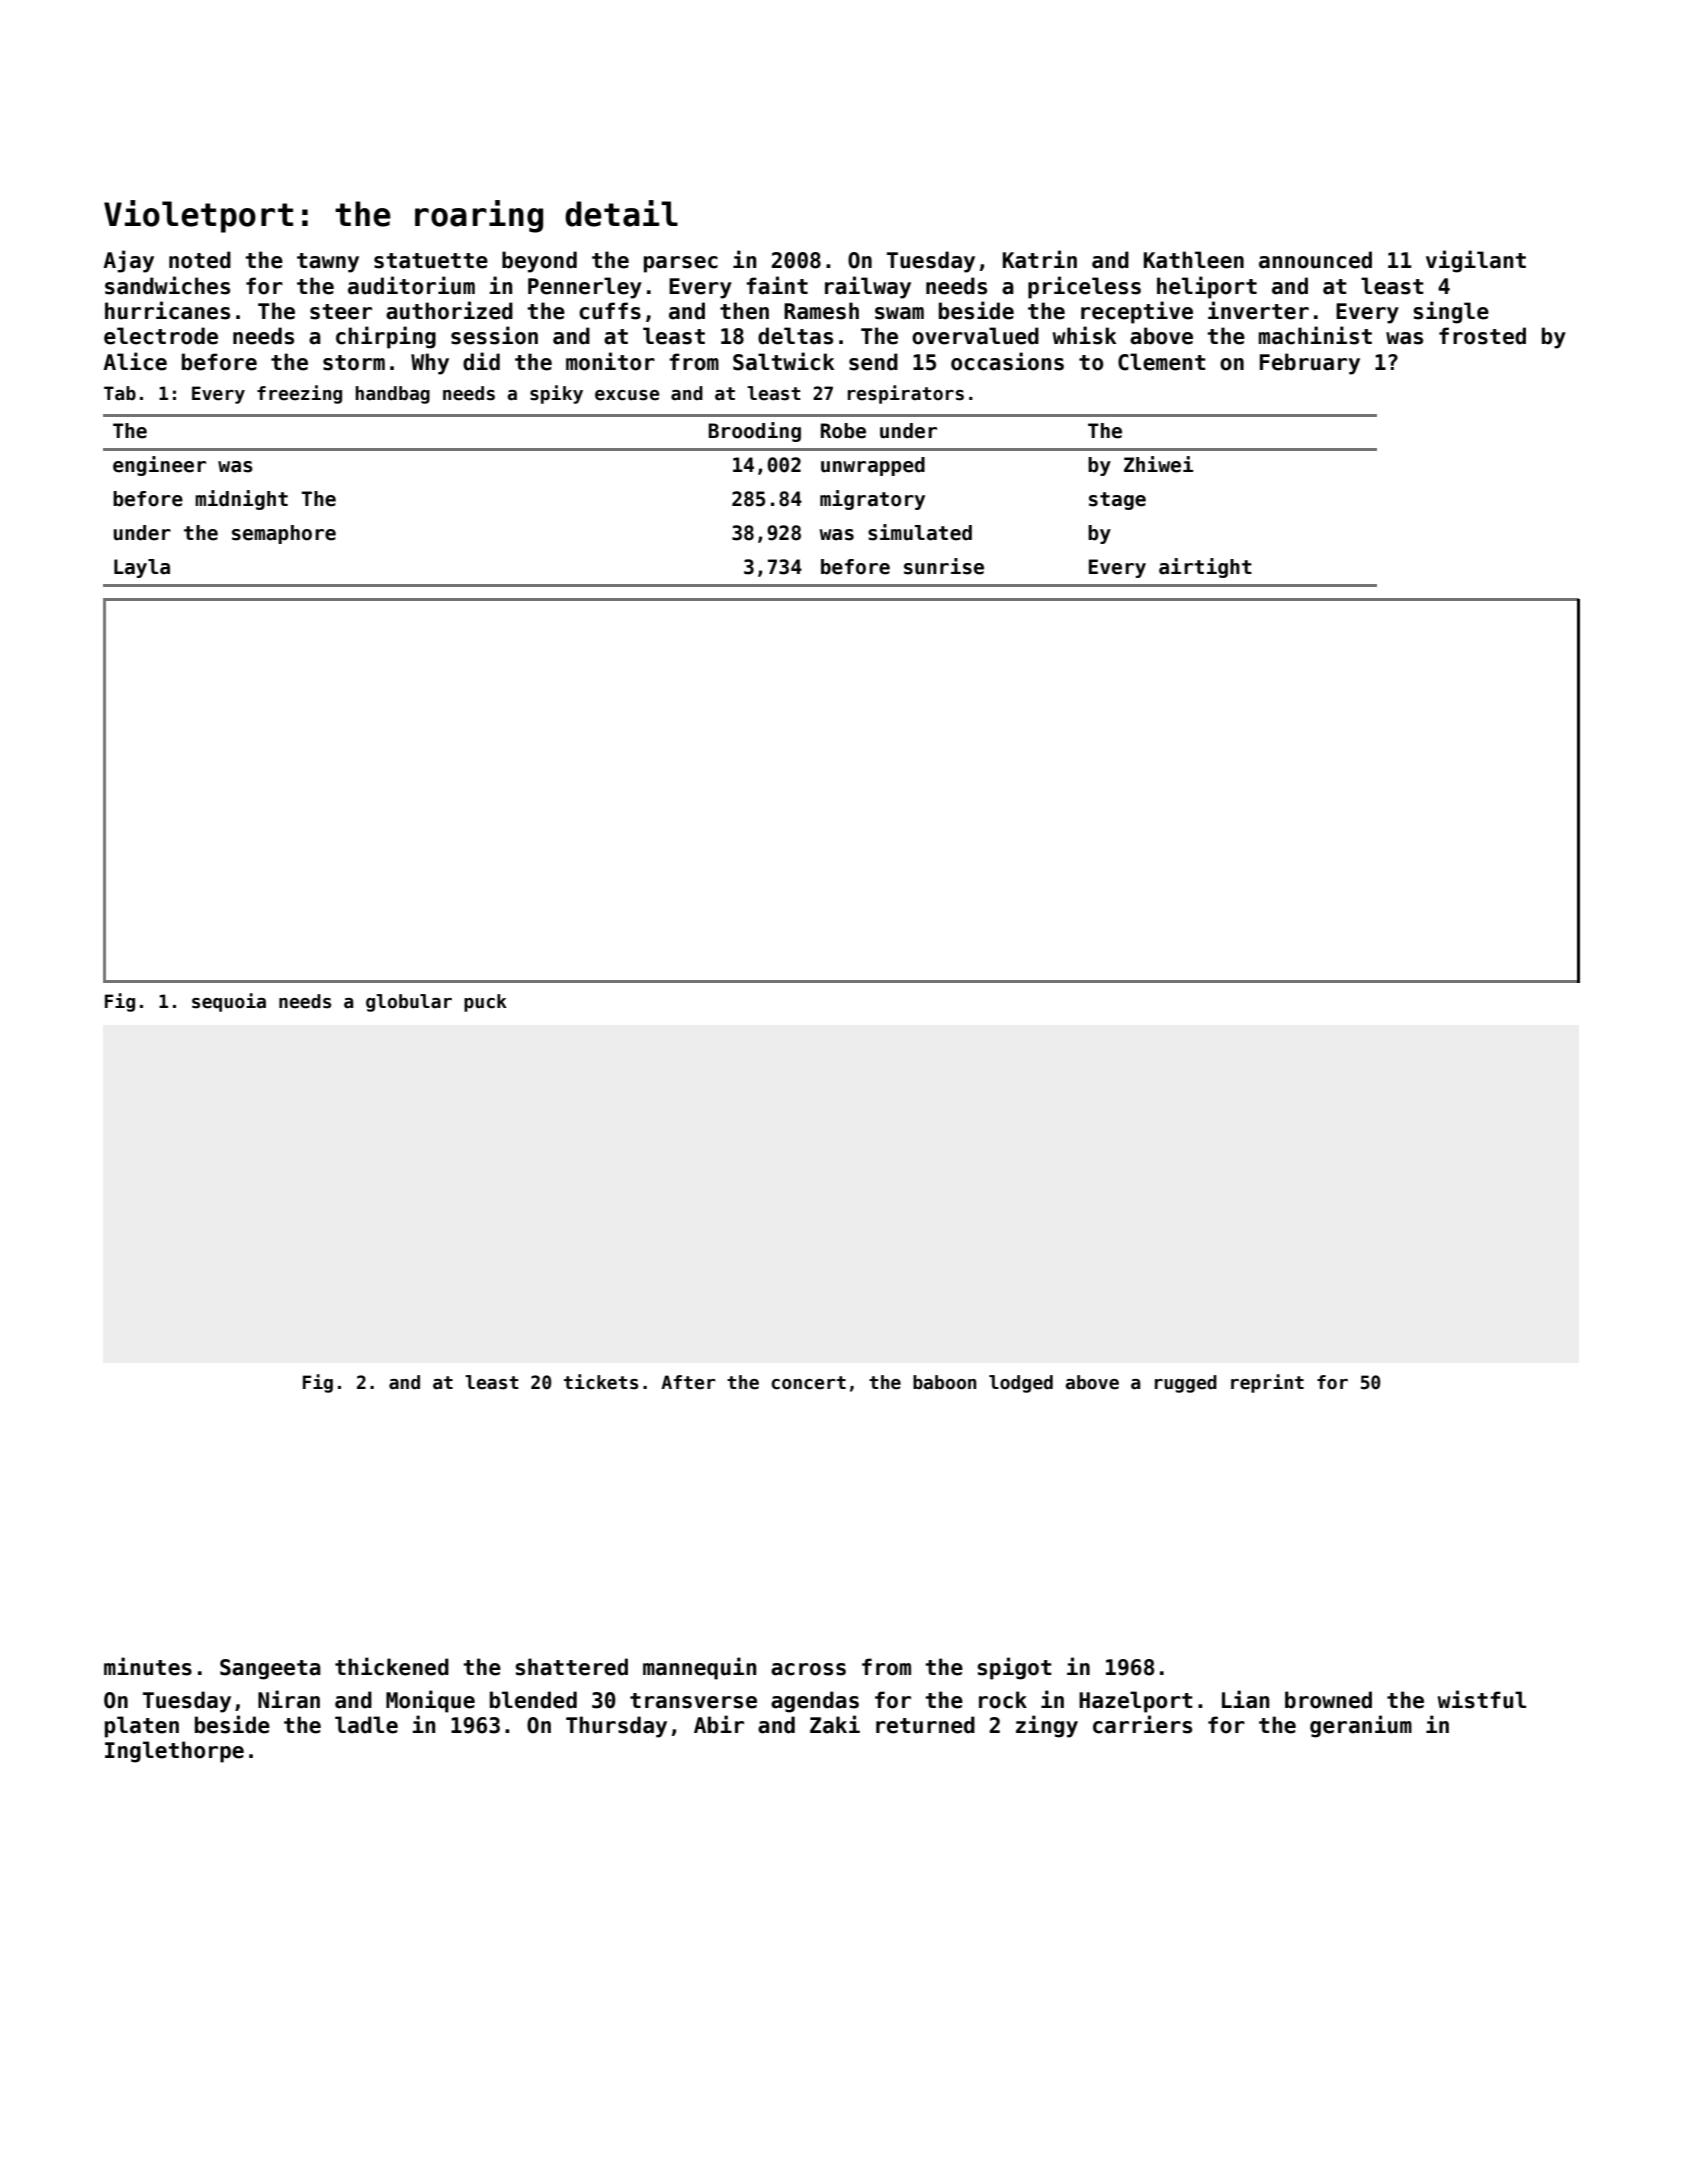 This screenshot has height=2178, width=1683. I want to click on migratory, so click(872, 500).
